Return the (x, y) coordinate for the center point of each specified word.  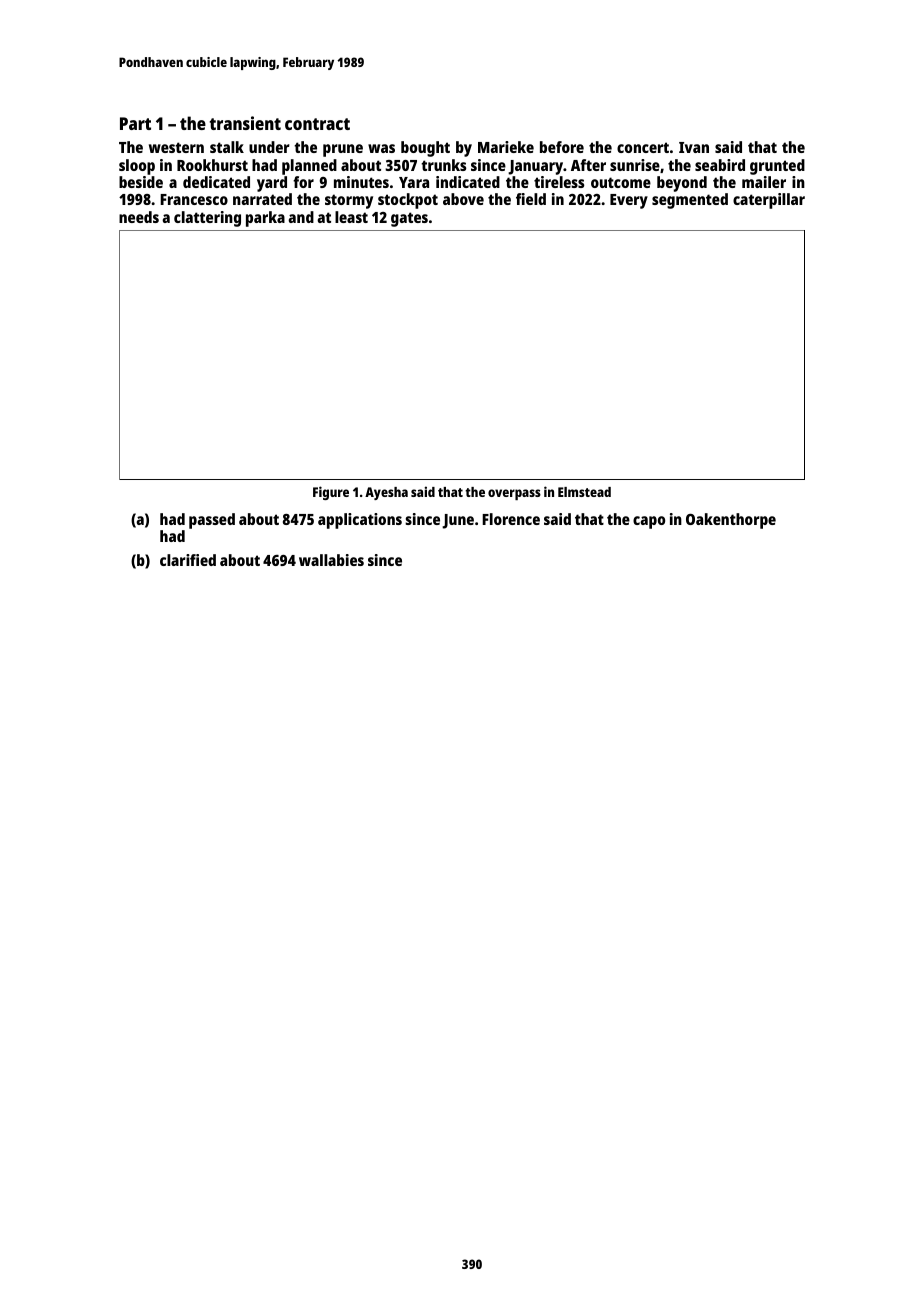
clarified (188, 560)
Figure (331, 493)
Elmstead (584, 492)
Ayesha (386, 493)
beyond (682, 184)
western (176, 147)
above (463, 199)
